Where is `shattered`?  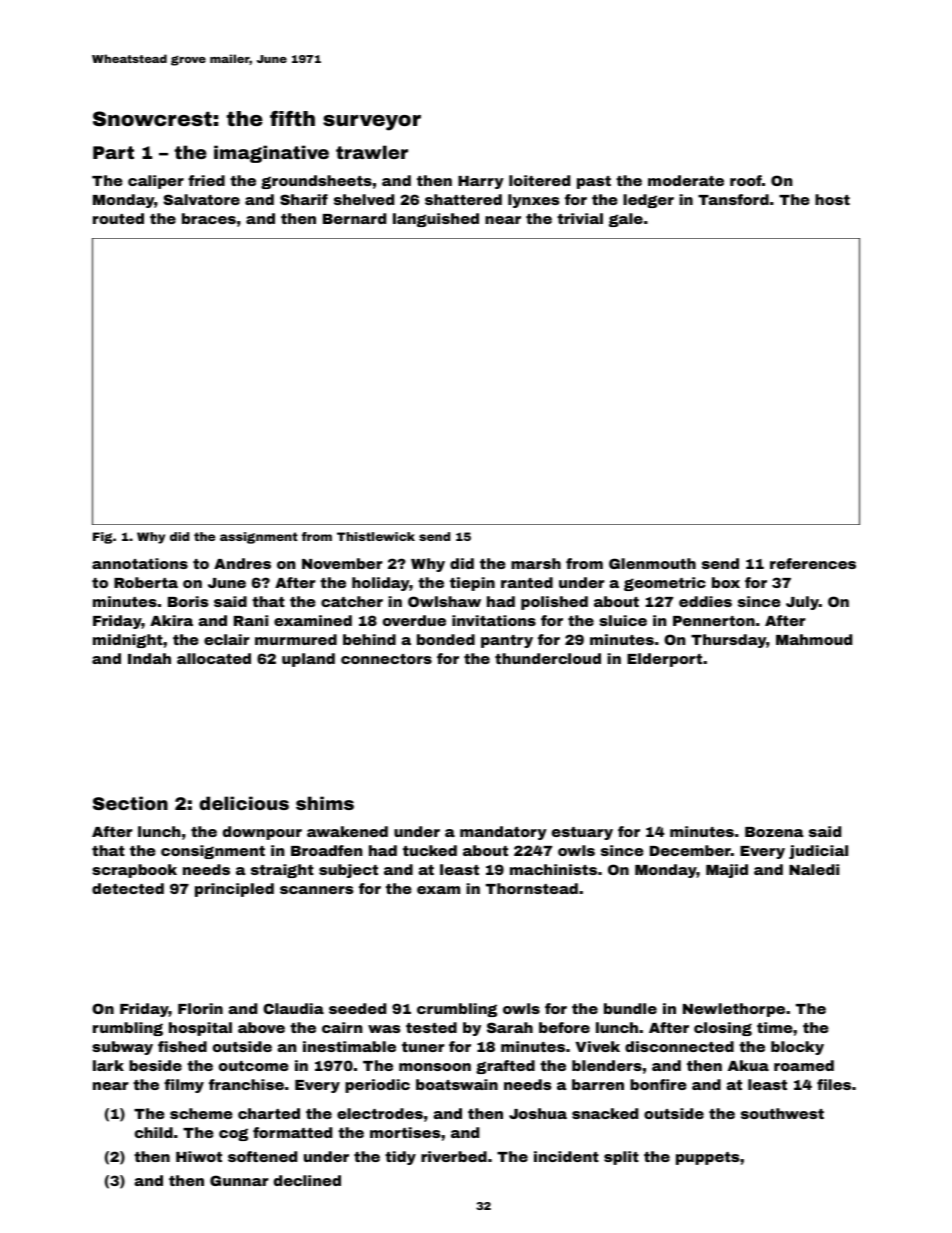
shattered is located at coordinates (463, 199).
